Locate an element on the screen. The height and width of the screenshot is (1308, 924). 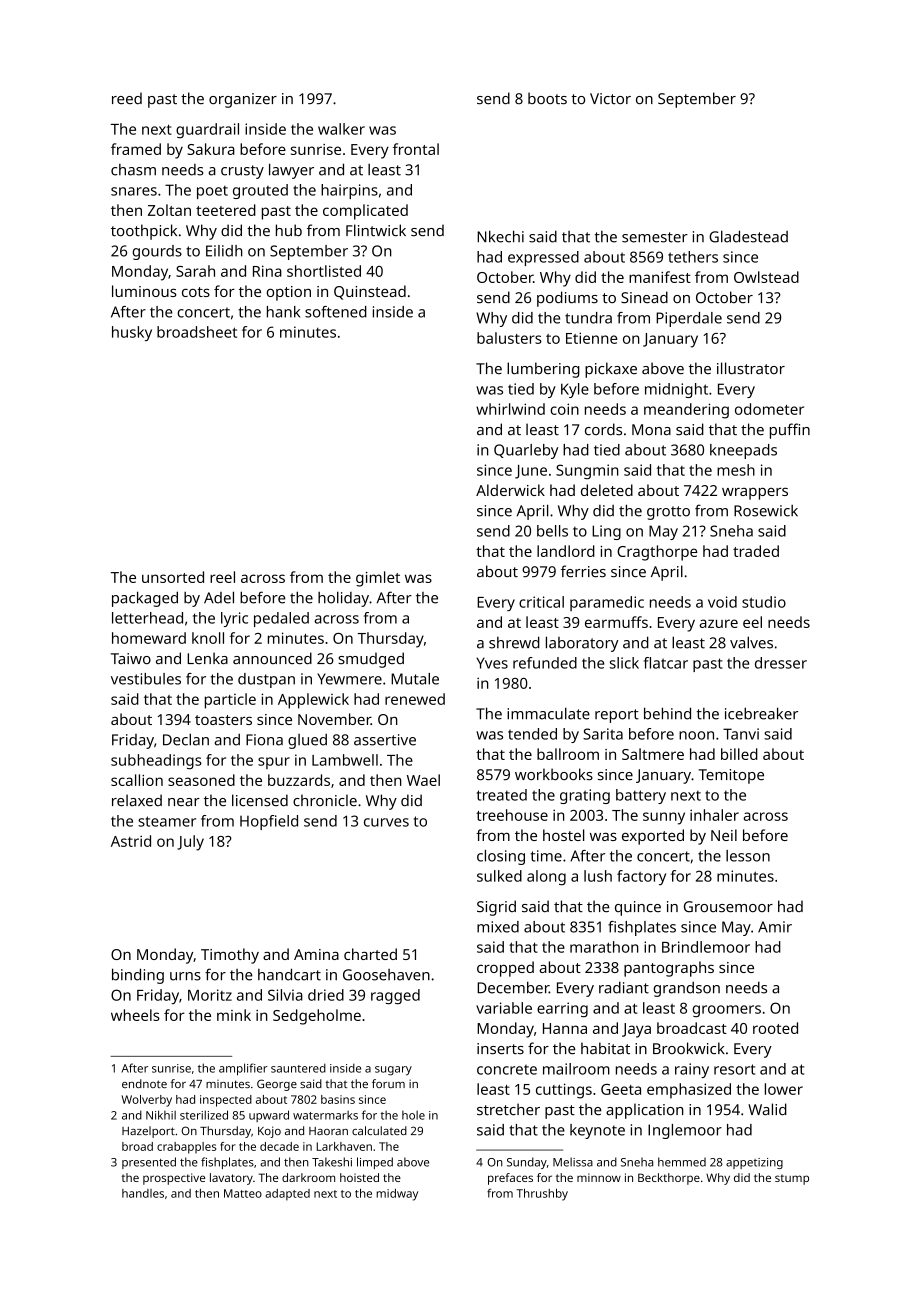
organizer is located at coordinates (243, 100).
